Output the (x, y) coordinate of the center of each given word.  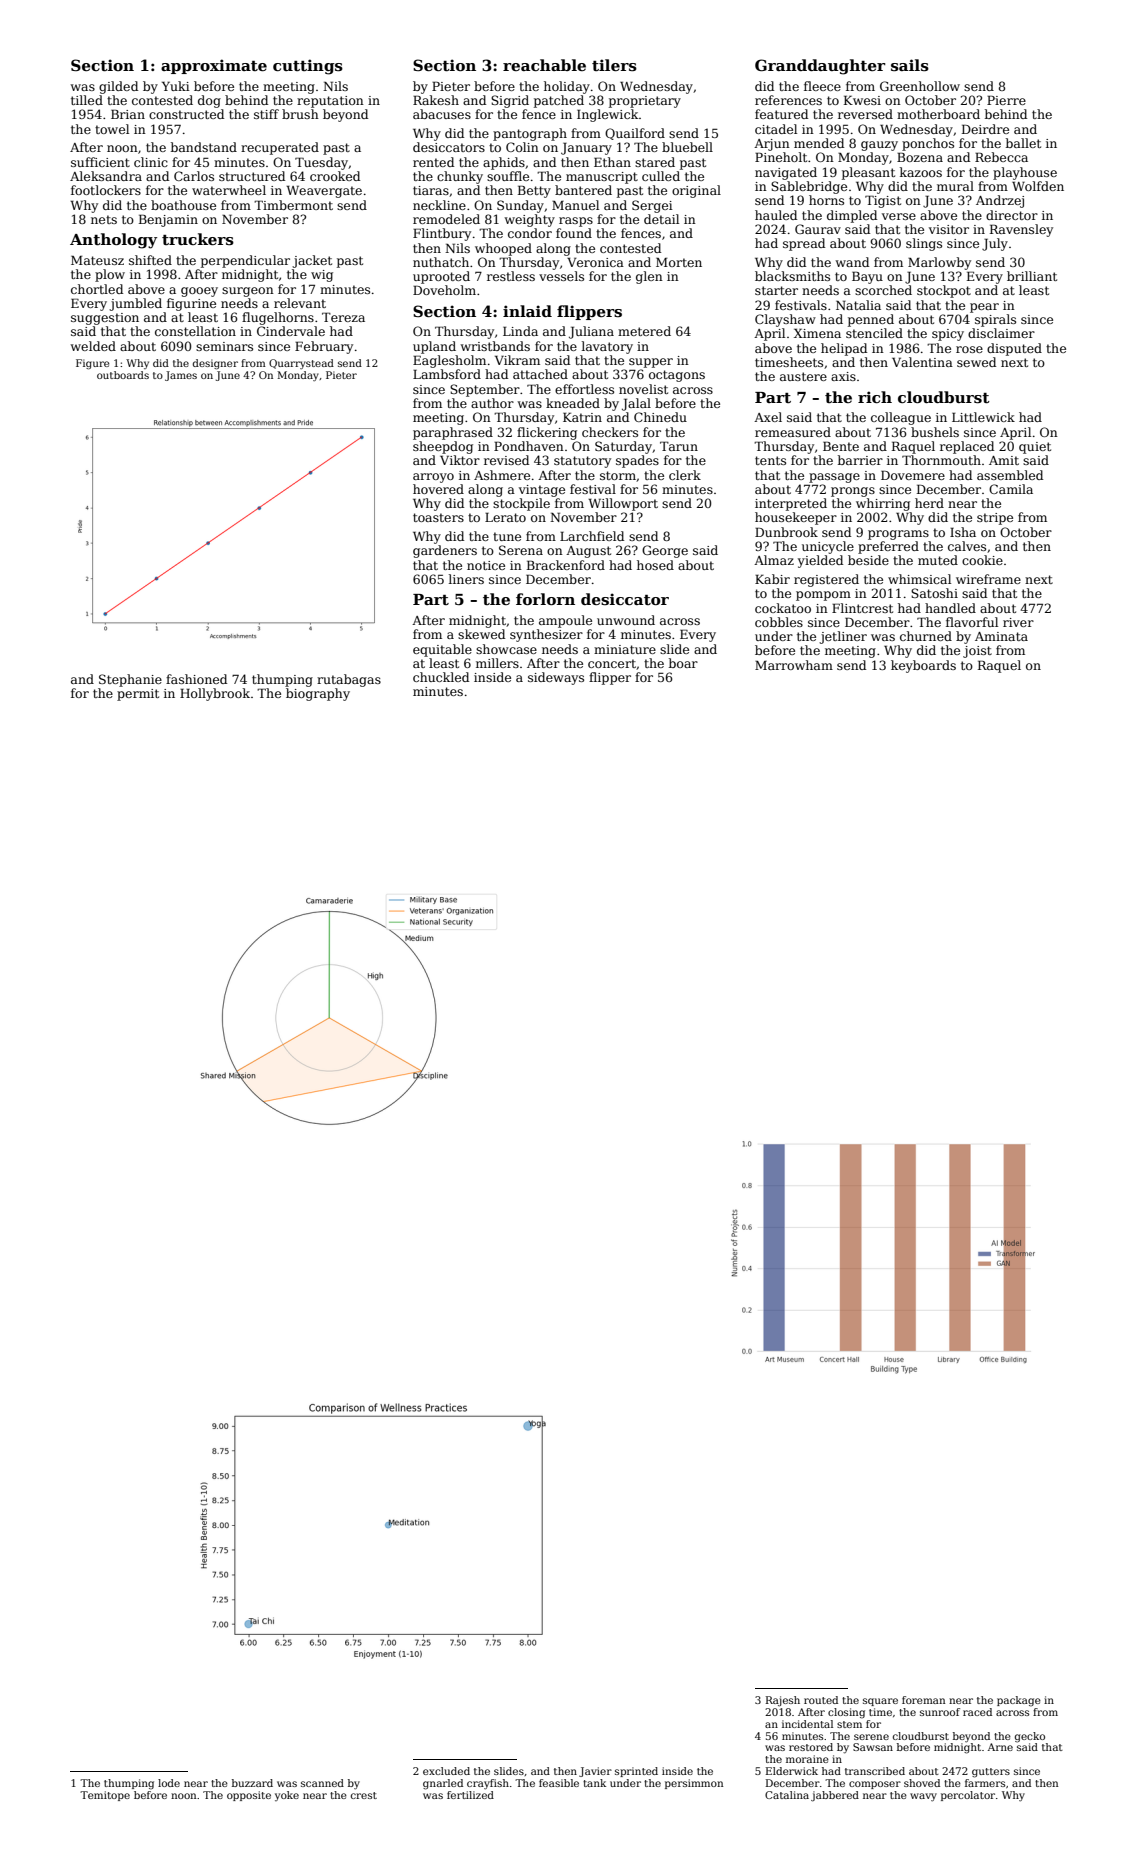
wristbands (495, 346)
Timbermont (293, 205)
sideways (556, 678)
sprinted (636, 1772)
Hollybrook (215, 694)
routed (821, 1700)
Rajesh (783, 1701)
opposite (249, 1796)
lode (169, 1783)
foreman (923, 1700)
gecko (1030, 1737)
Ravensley (1021, 230)
